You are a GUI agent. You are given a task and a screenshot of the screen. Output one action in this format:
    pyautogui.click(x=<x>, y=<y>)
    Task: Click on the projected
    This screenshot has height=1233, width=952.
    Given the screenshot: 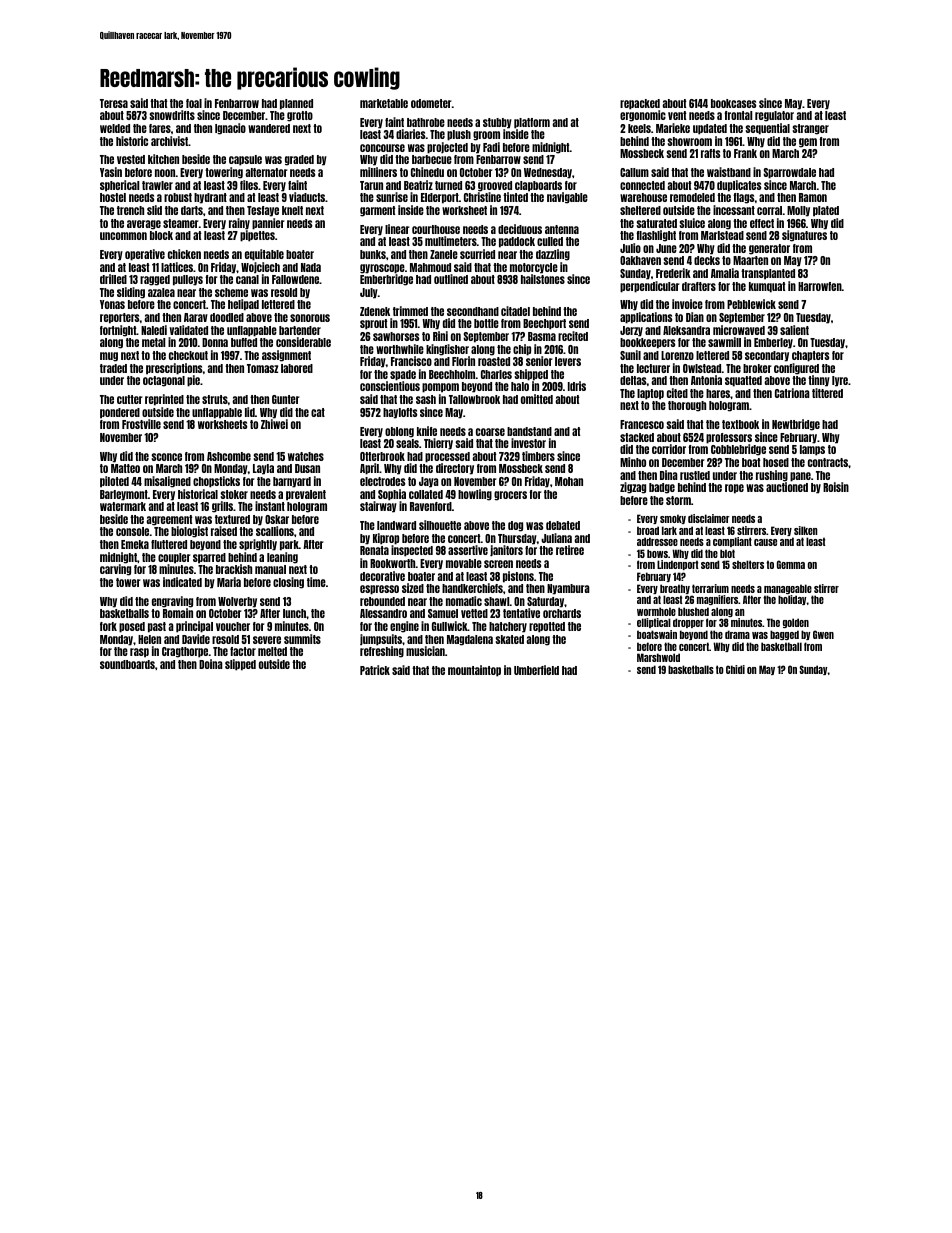 What is the action you would take?
    pyautogui.click(x=447, y=148)
